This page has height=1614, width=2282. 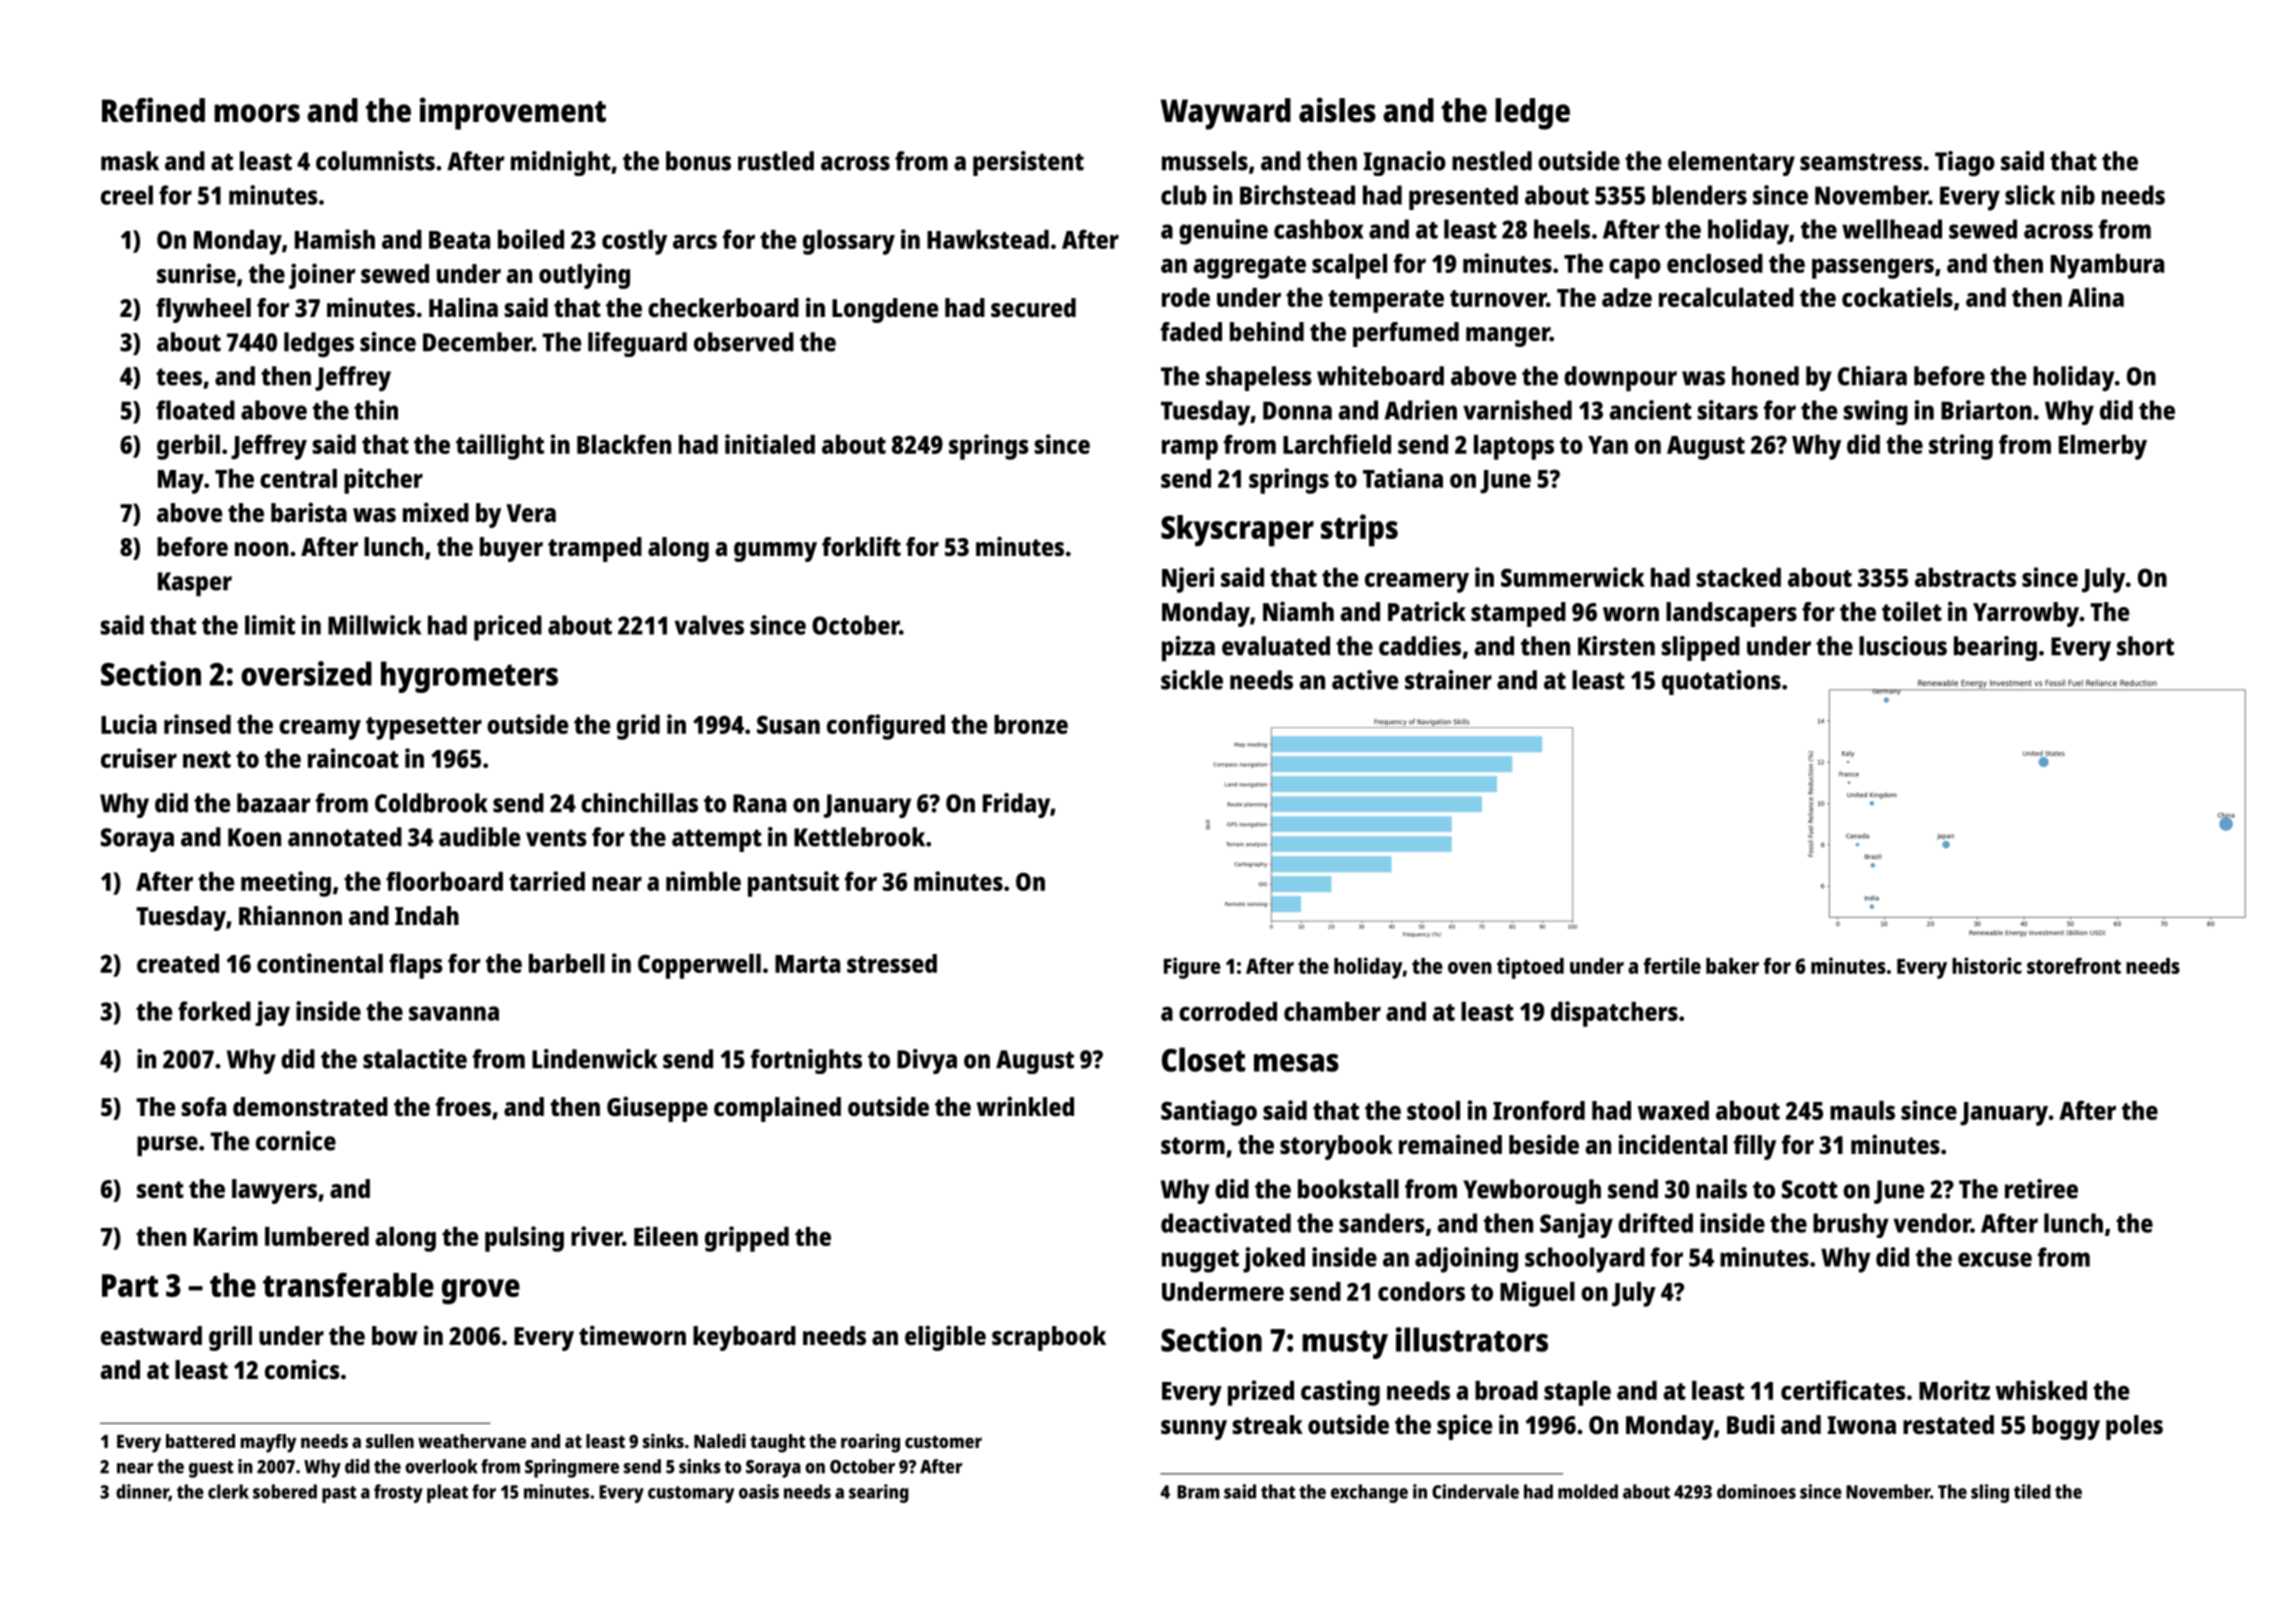 I want to click on fertile, so click(x=1672, y=965).
